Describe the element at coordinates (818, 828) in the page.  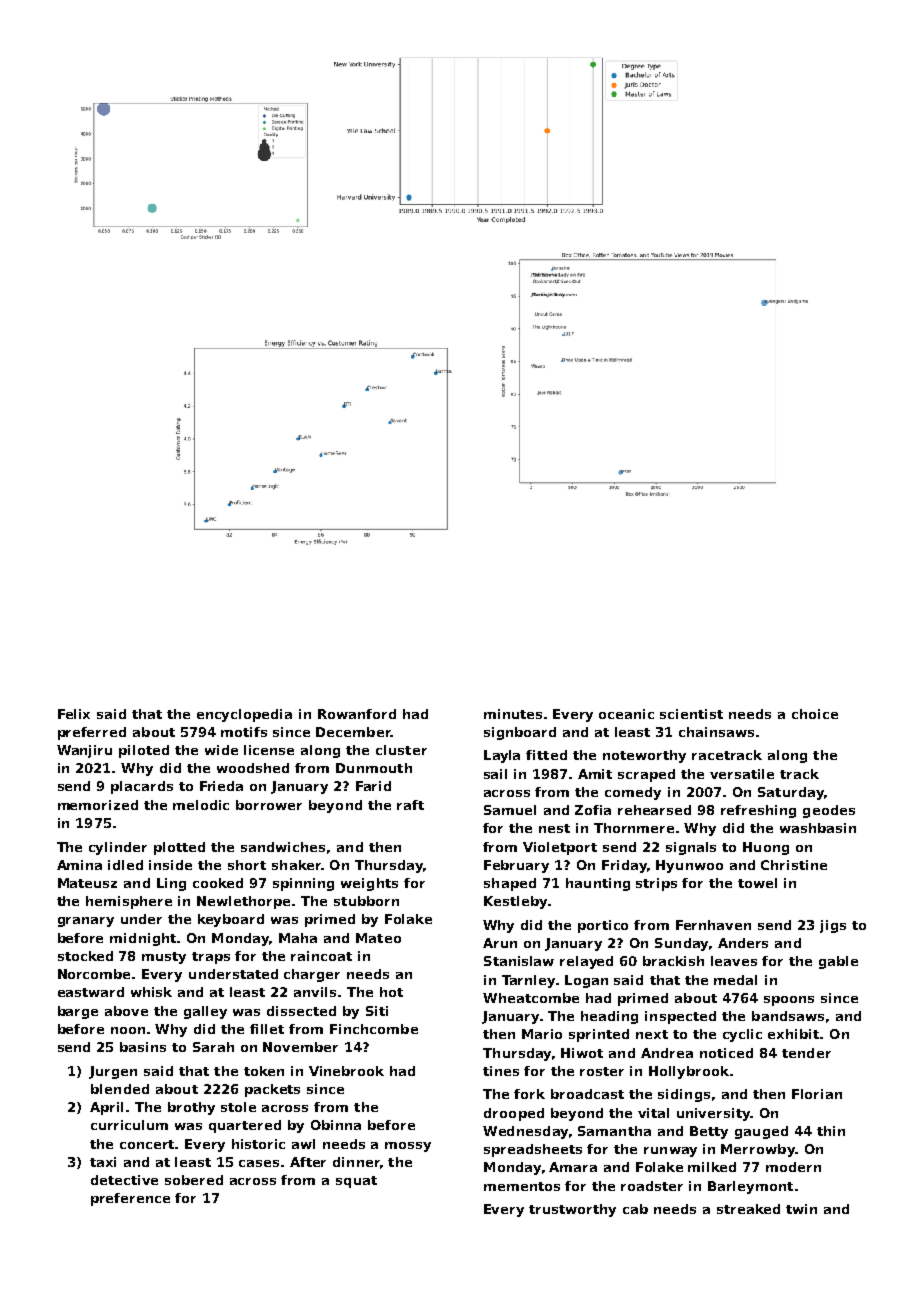
I see `washbasin` at that location.
